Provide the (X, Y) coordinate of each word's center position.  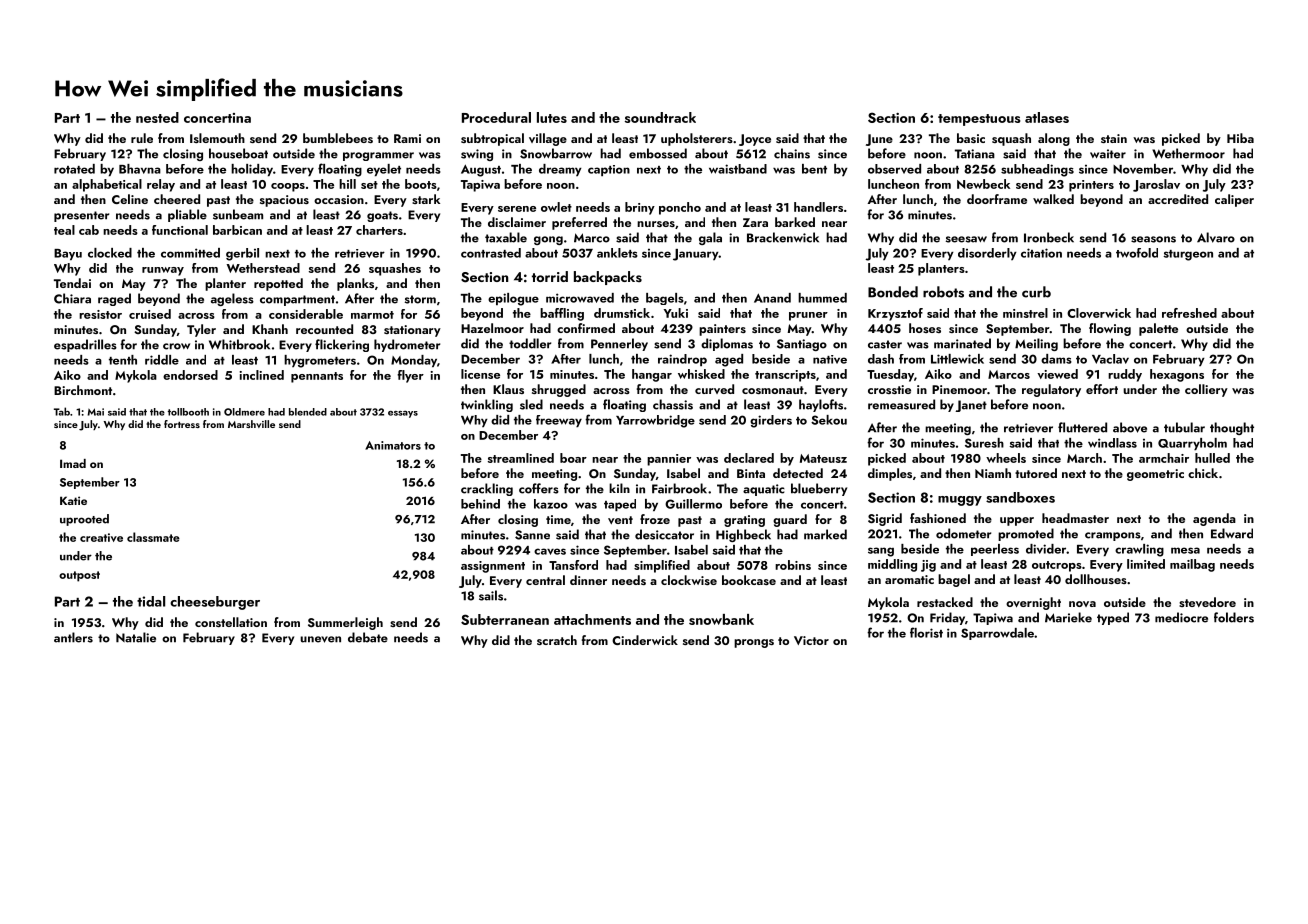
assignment (493, 567)
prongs (754, 643)
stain (1114, 138)
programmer (378, 156)
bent (814, 169)
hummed (822, 298)
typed (1113, 618)
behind (480, 504)
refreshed (1189, 313)
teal (64, 230)
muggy (960, 501)
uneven (320, 639)
